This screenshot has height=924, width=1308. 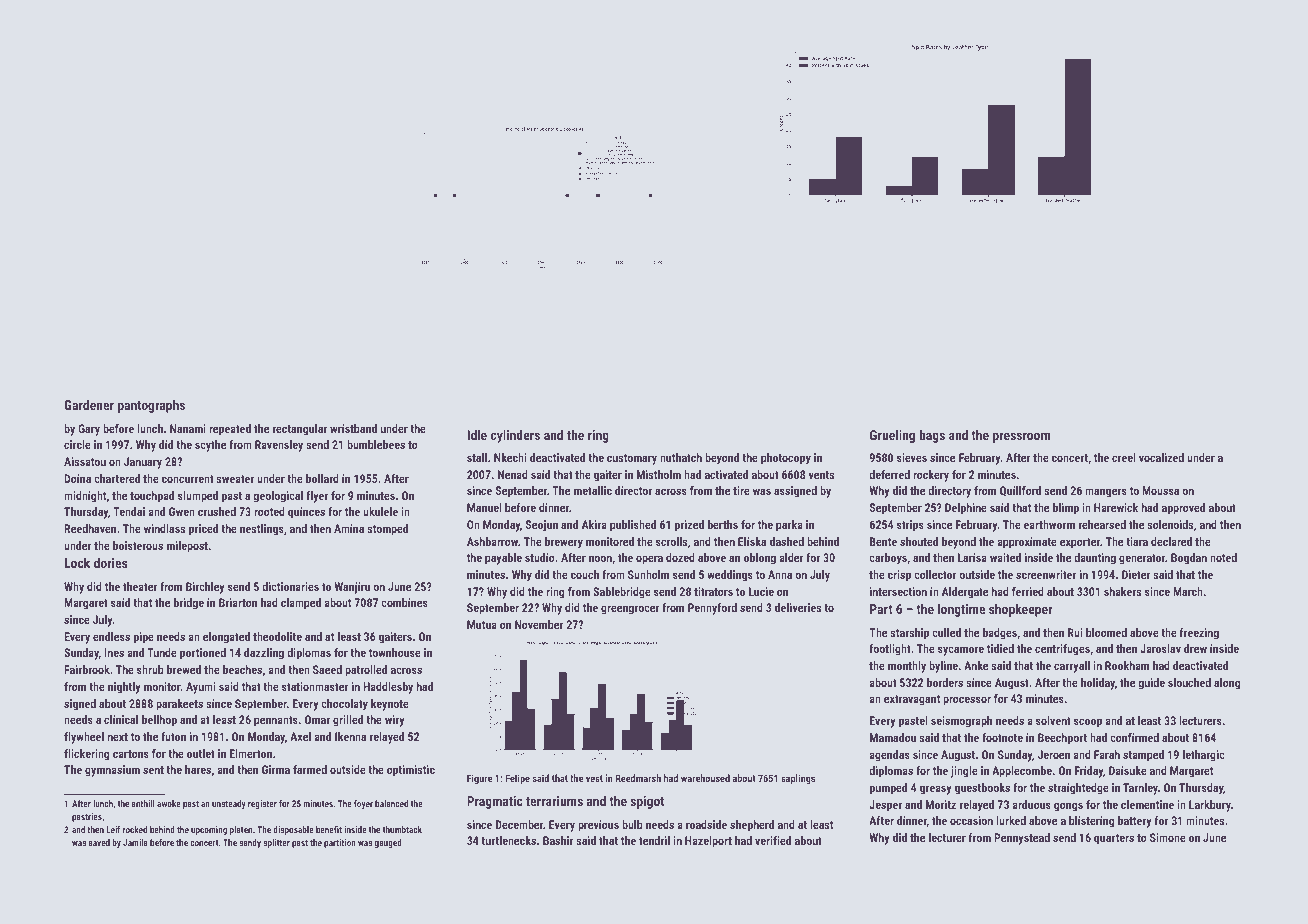 What do you see at coordinates (477, 434) in the screenshot?
I see `Idle` at bounding box center [477, 434].
